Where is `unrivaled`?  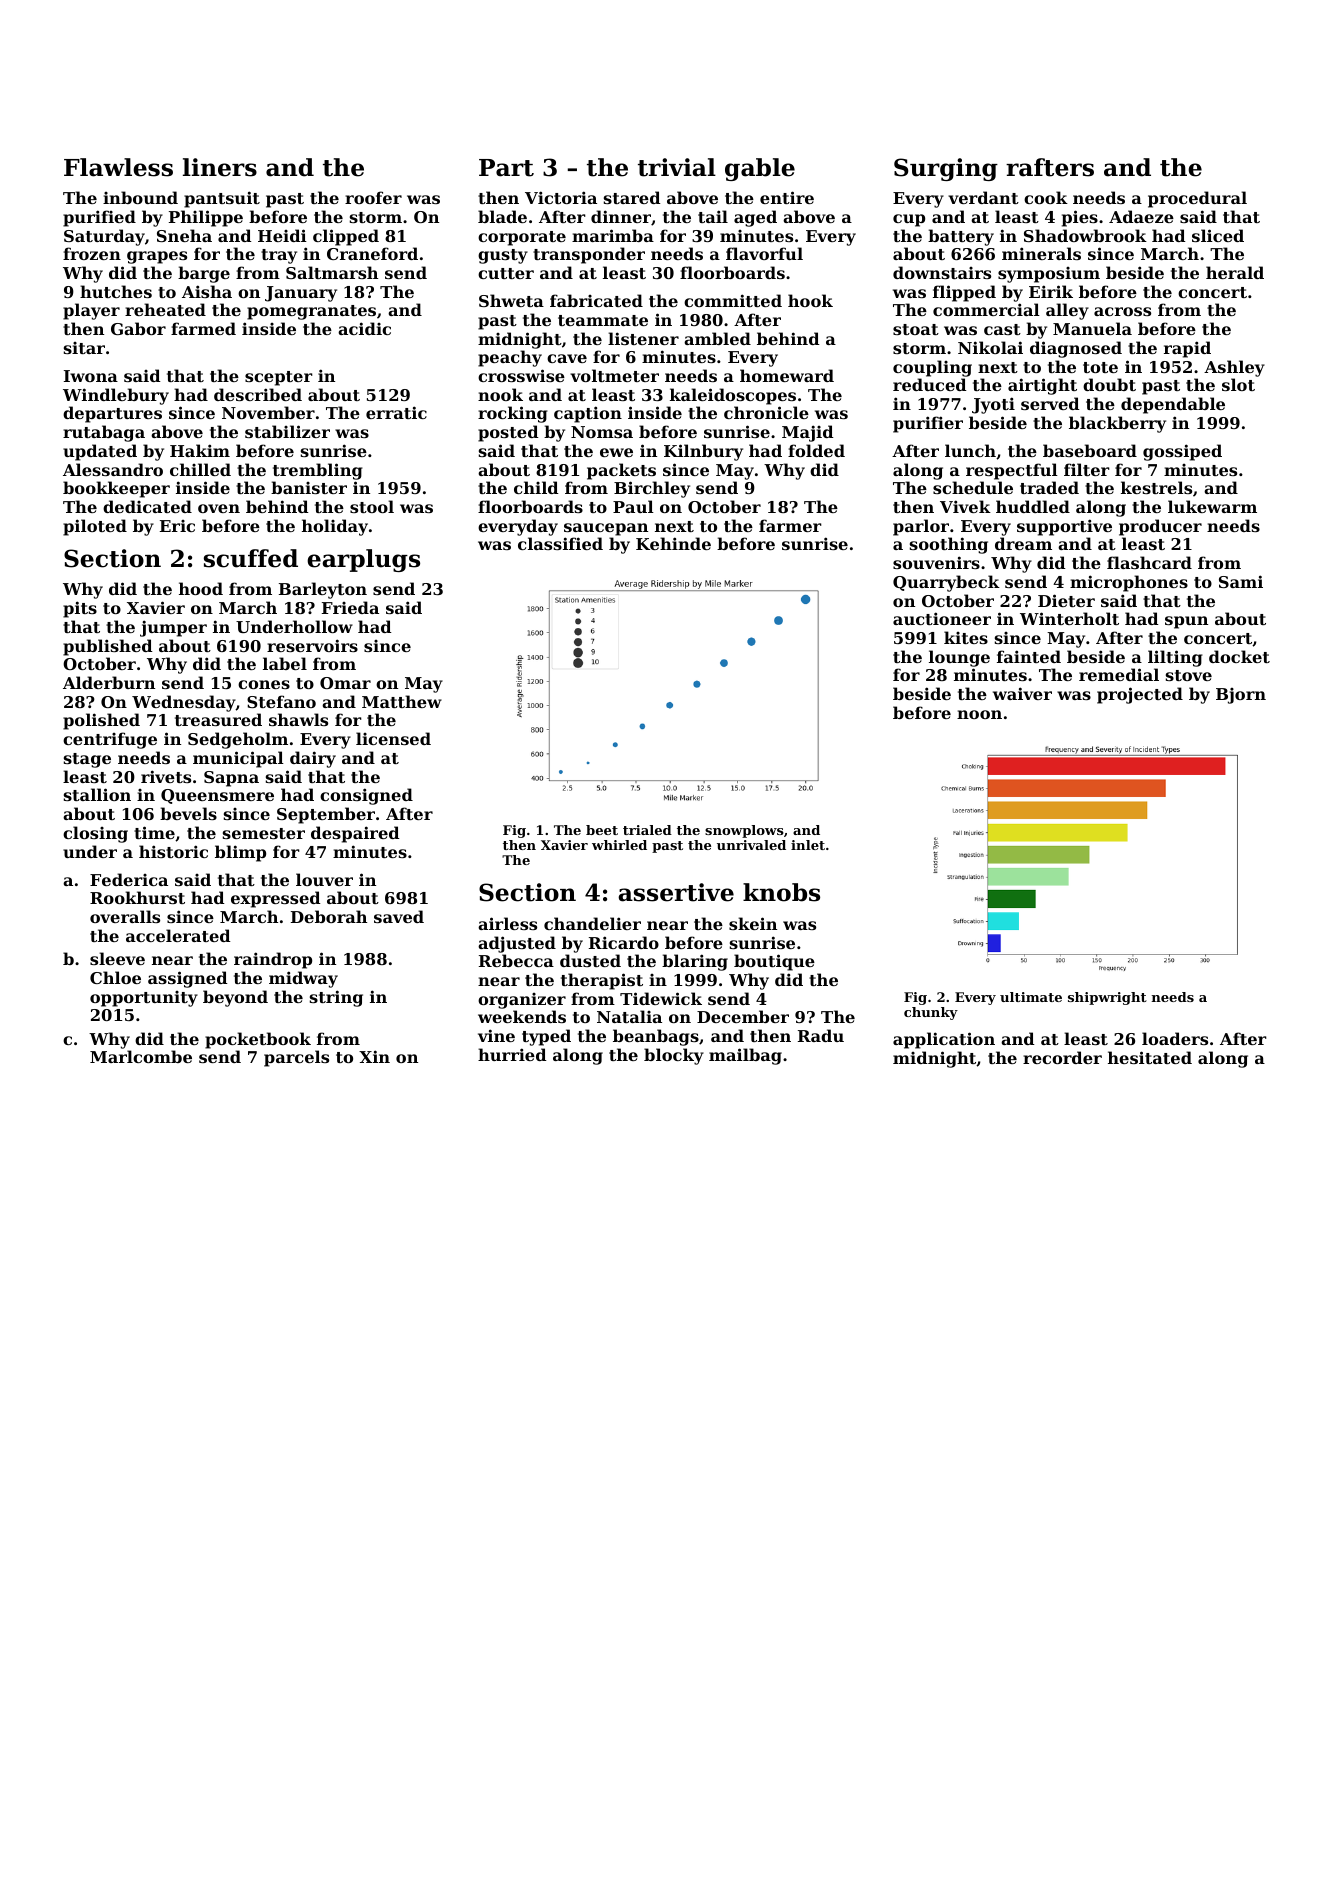 unrivaled is located at coordinates (751, 845).
